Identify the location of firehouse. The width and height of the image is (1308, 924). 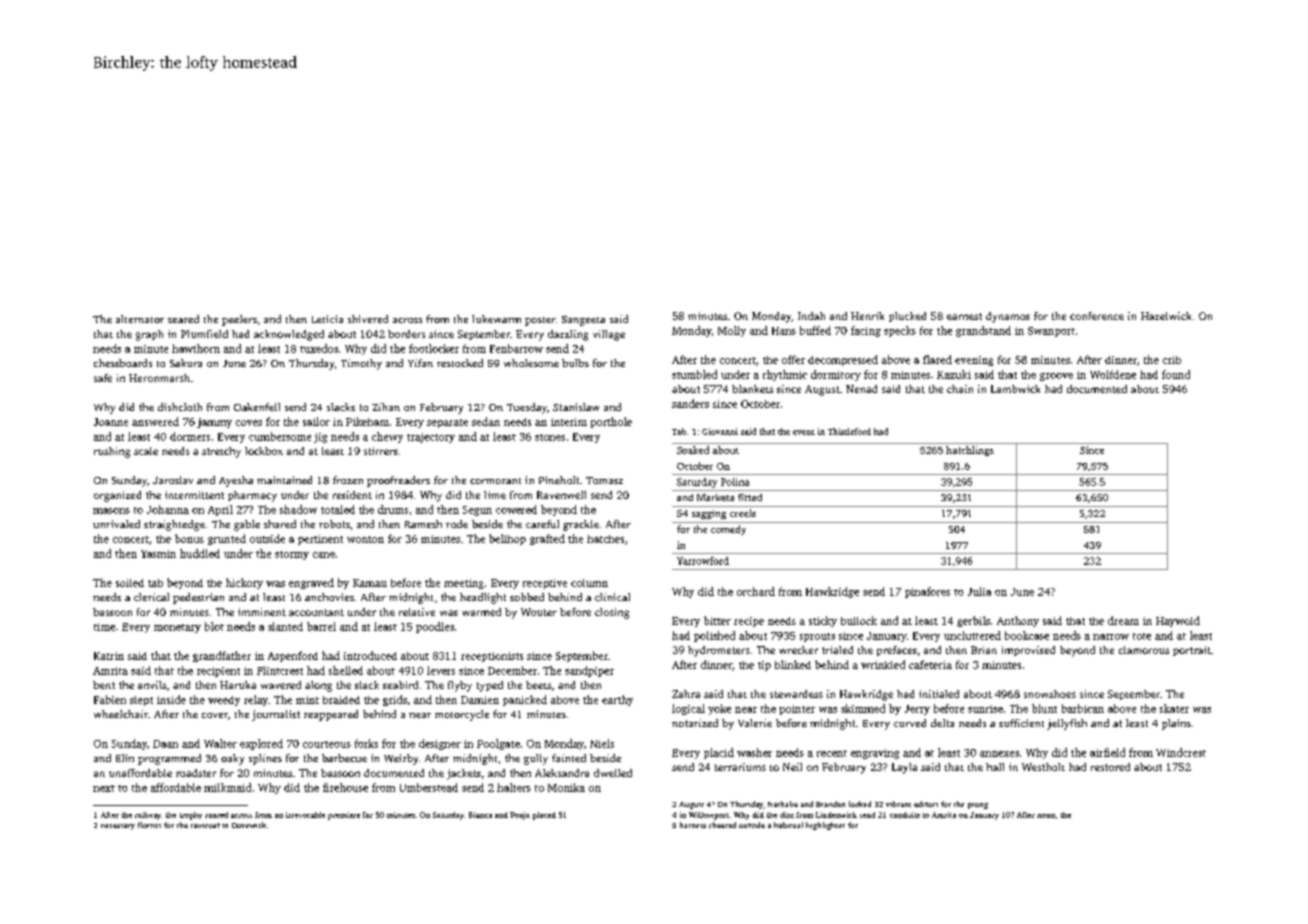
(345, 787).
